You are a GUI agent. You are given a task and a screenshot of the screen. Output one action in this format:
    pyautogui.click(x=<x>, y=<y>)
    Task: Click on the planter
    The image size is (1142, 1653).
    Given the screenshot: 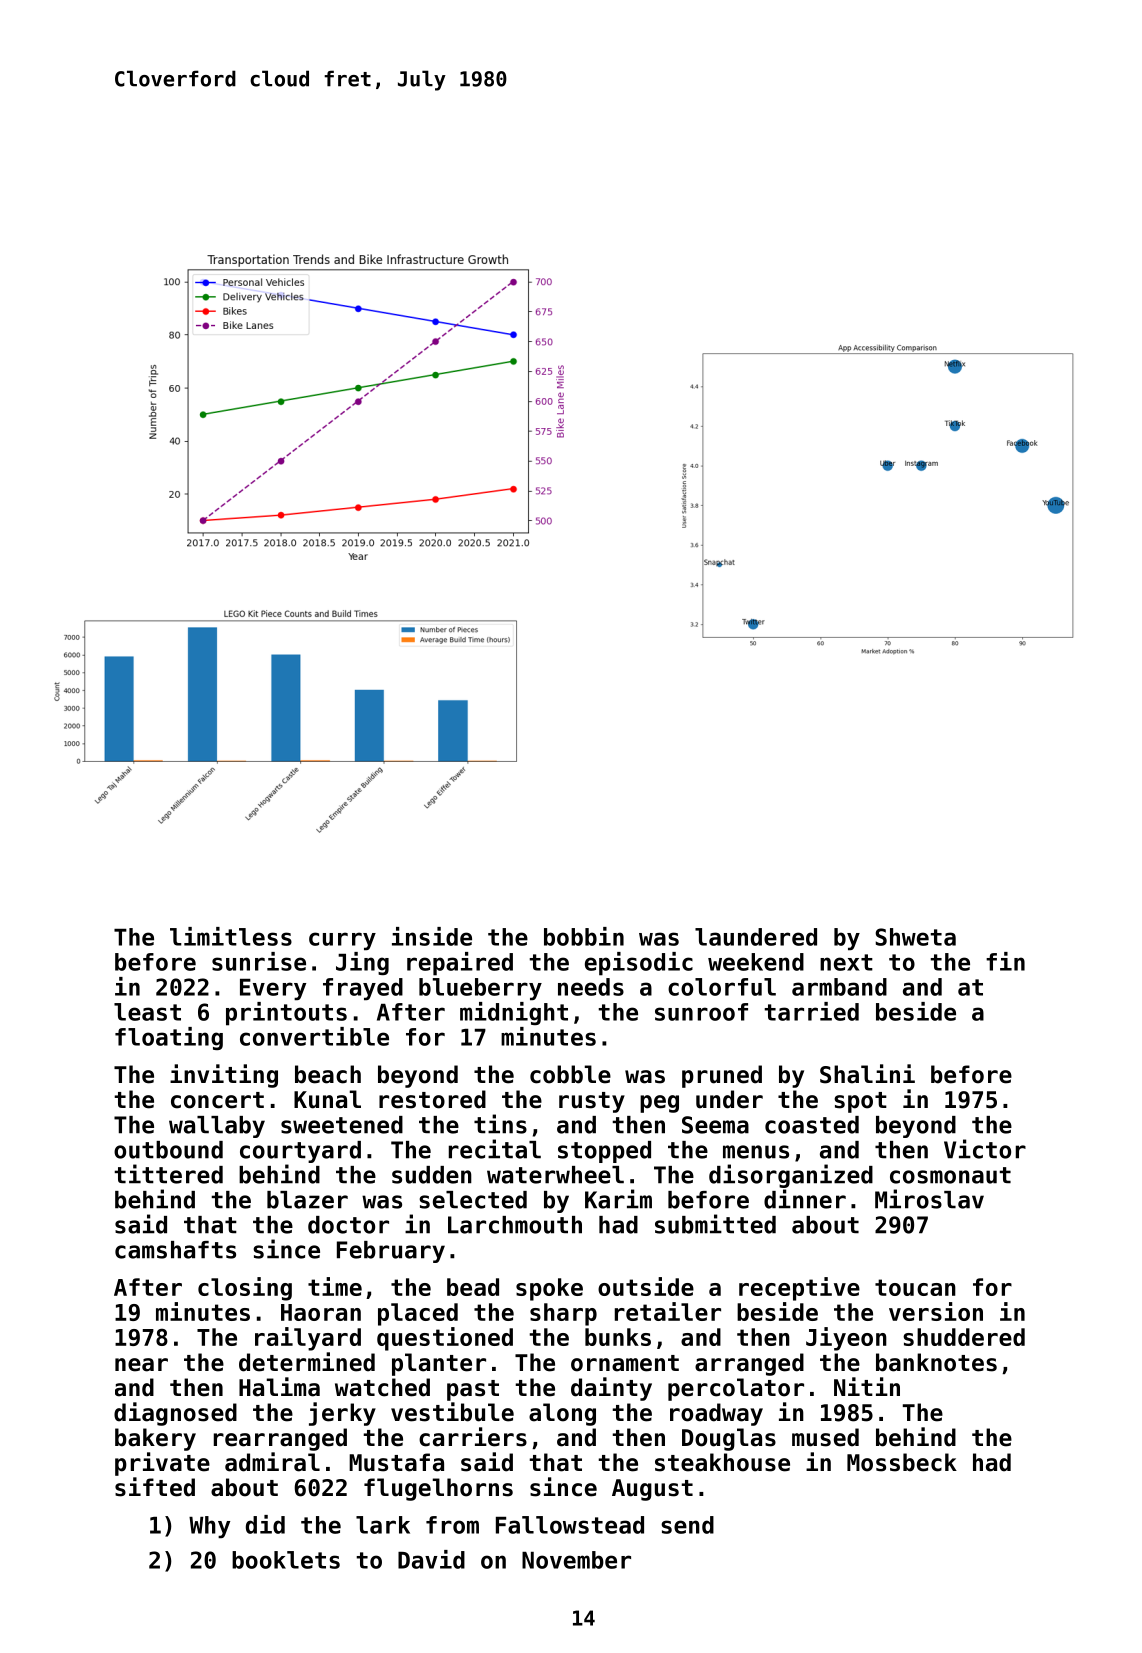 What is the action you would take?
    pyautogui.click(x=439, y=1364)
